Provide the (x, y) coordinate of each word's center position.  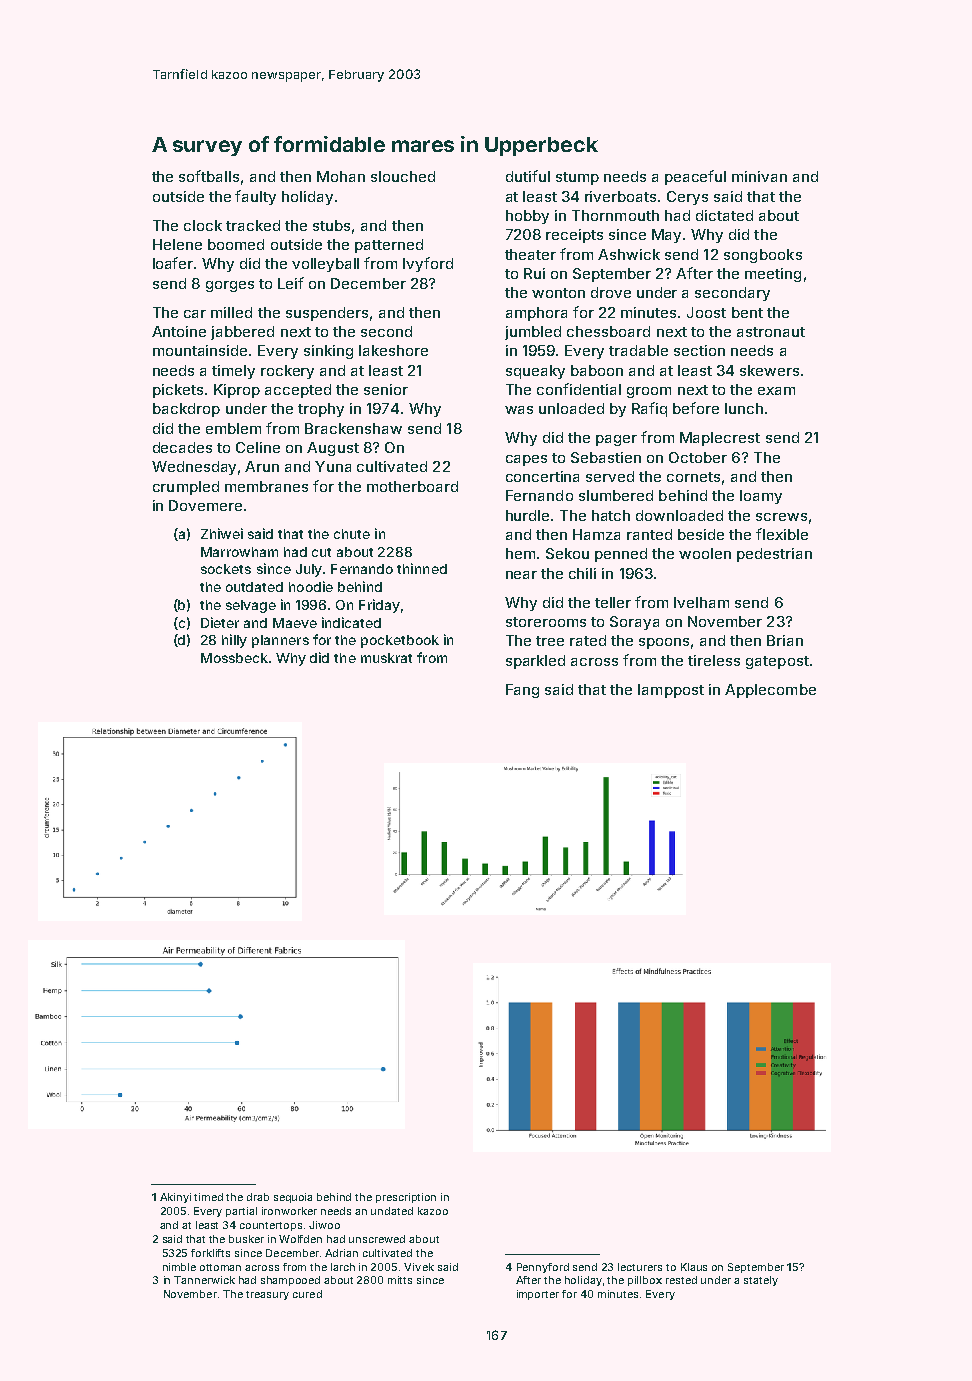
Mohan (341, 176)
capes (526, 460)
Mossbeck (234, 658)
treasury (267, 1295)
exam (776, 391)
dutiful (528, 176)
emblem (233, 428)
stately (761, 1281)
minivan (759, 176)
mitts (400, 1280)
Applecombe (770, 691)
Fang (522, 691)
